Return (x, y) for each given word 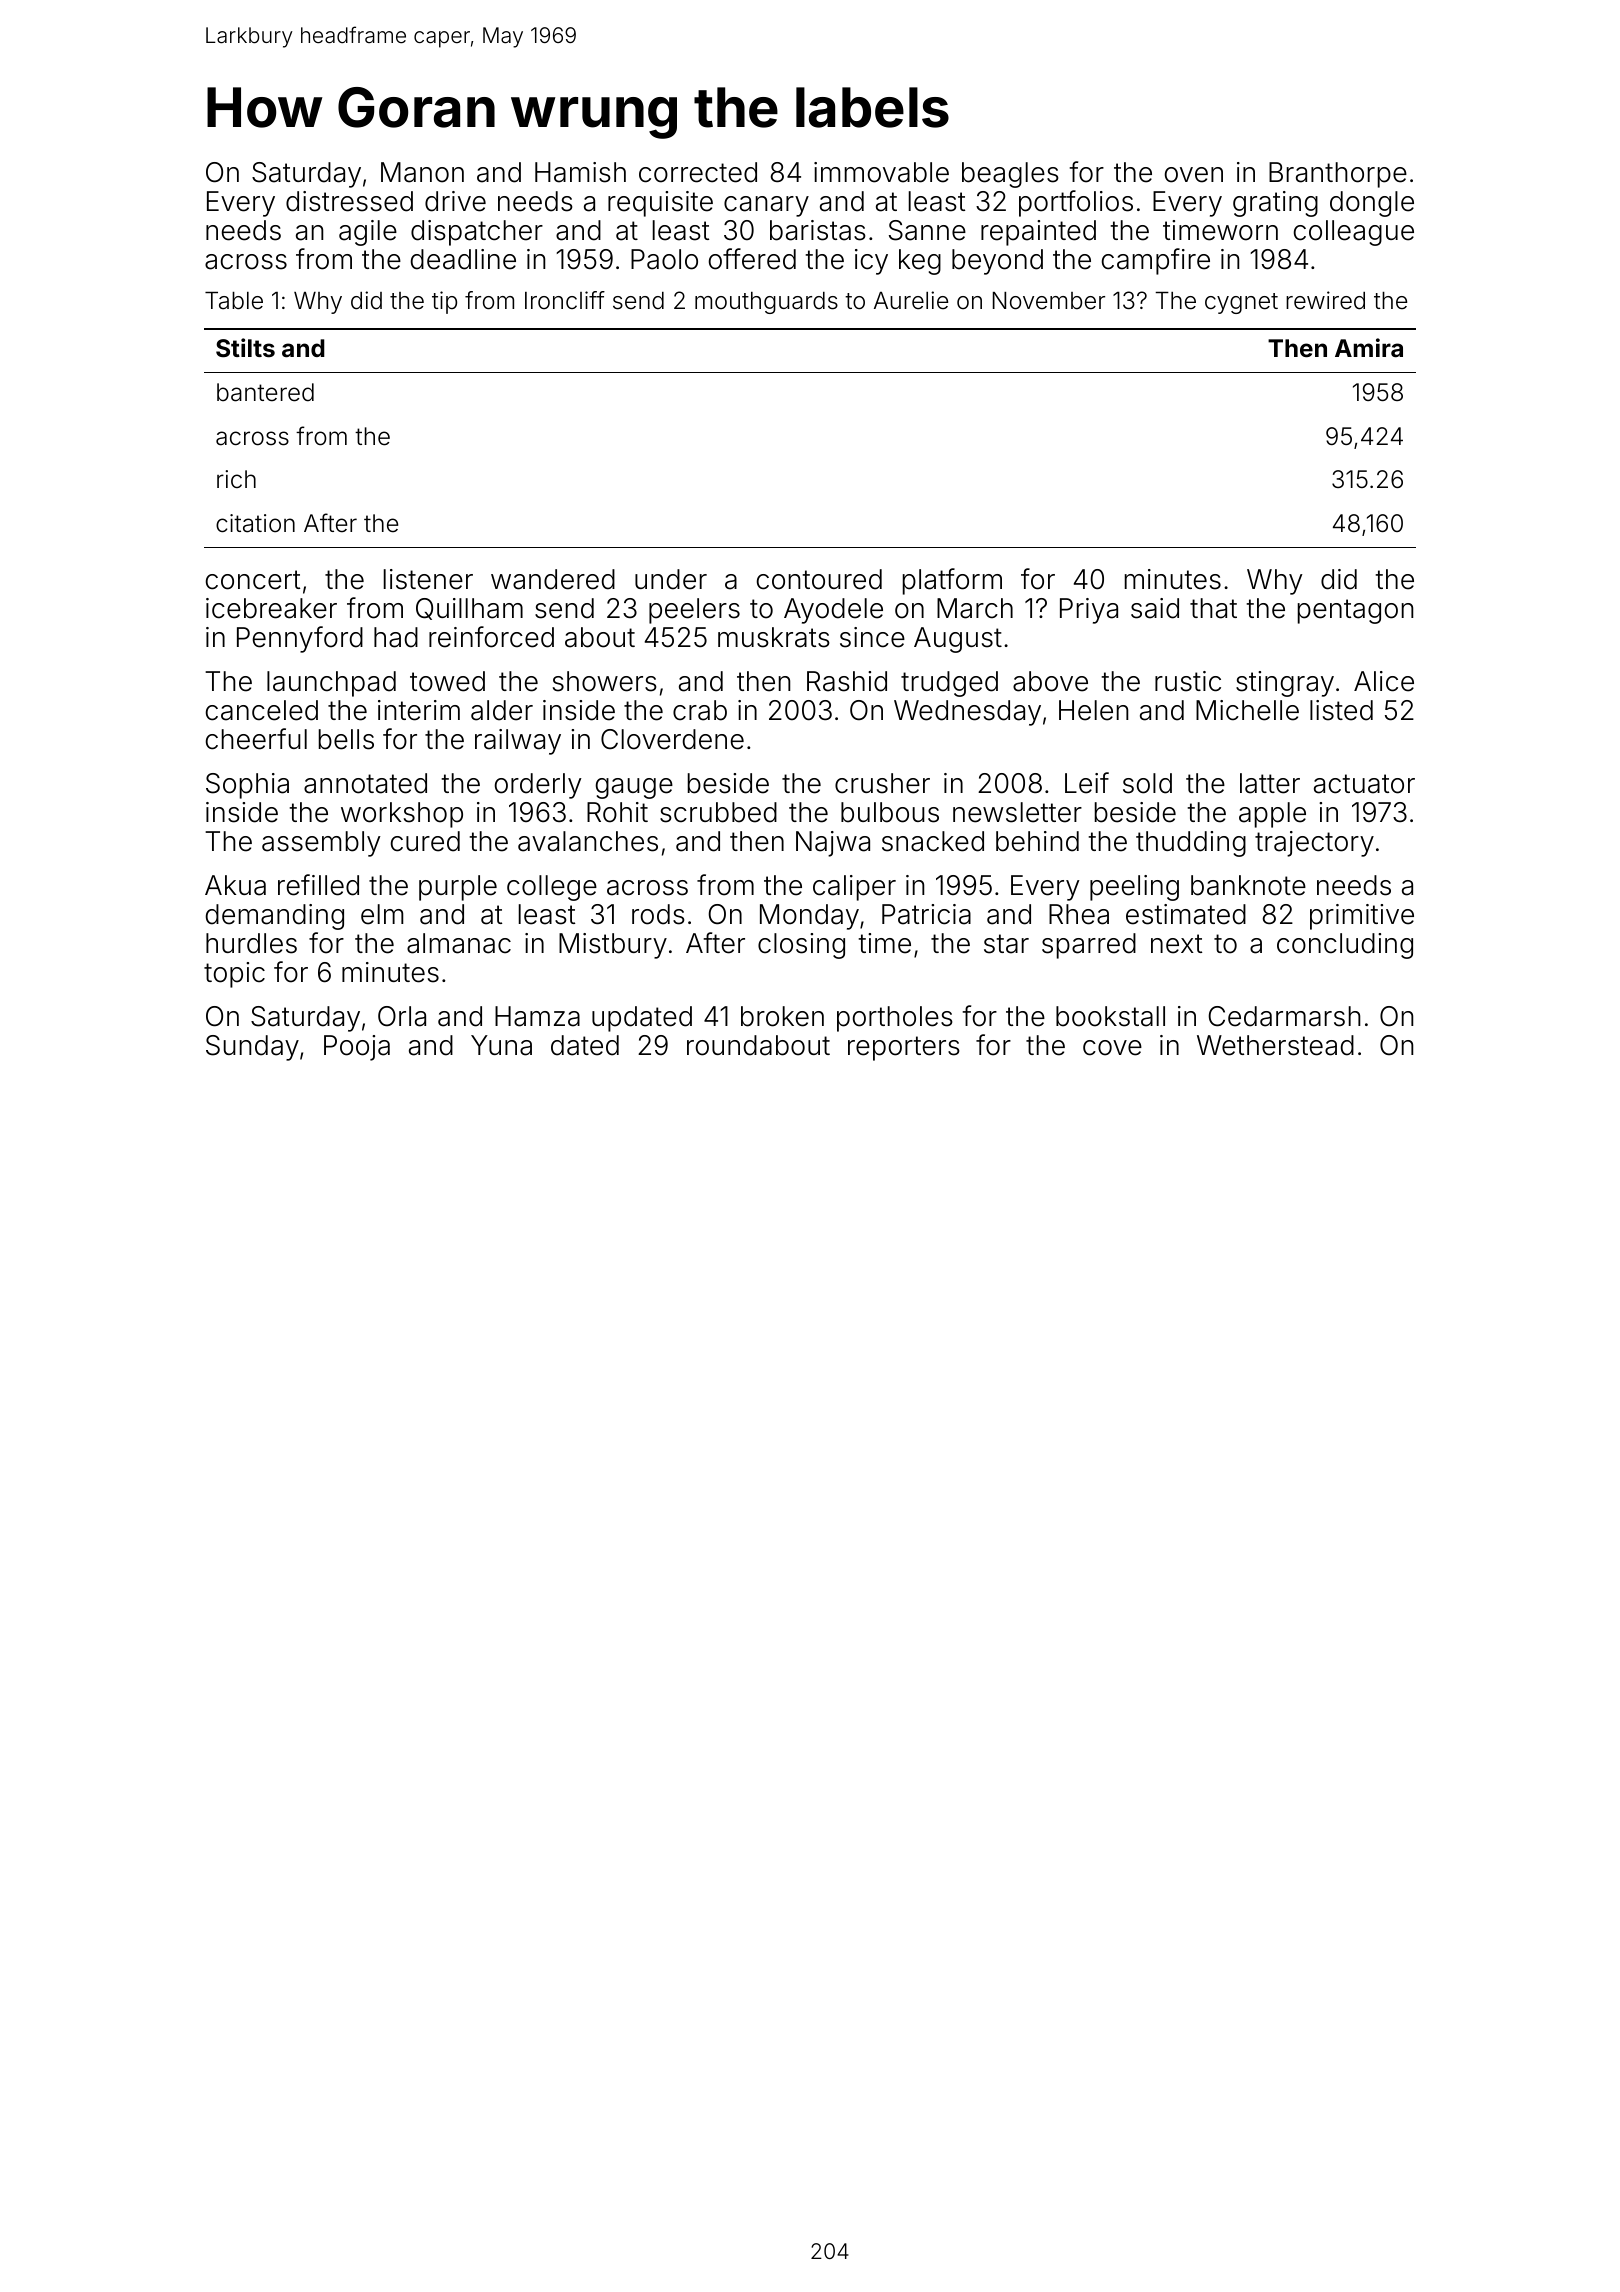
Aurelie (911, 300)
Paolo (664, 259)
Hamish (580, 172)
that (1213, 608)
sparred (1089, 946)
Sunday (252, 1048)
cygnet (1241, 303)
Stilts (245, 348)
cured (425, 841)
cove (1112, 1048)
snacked (933, 841)
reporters (904, 1048)
